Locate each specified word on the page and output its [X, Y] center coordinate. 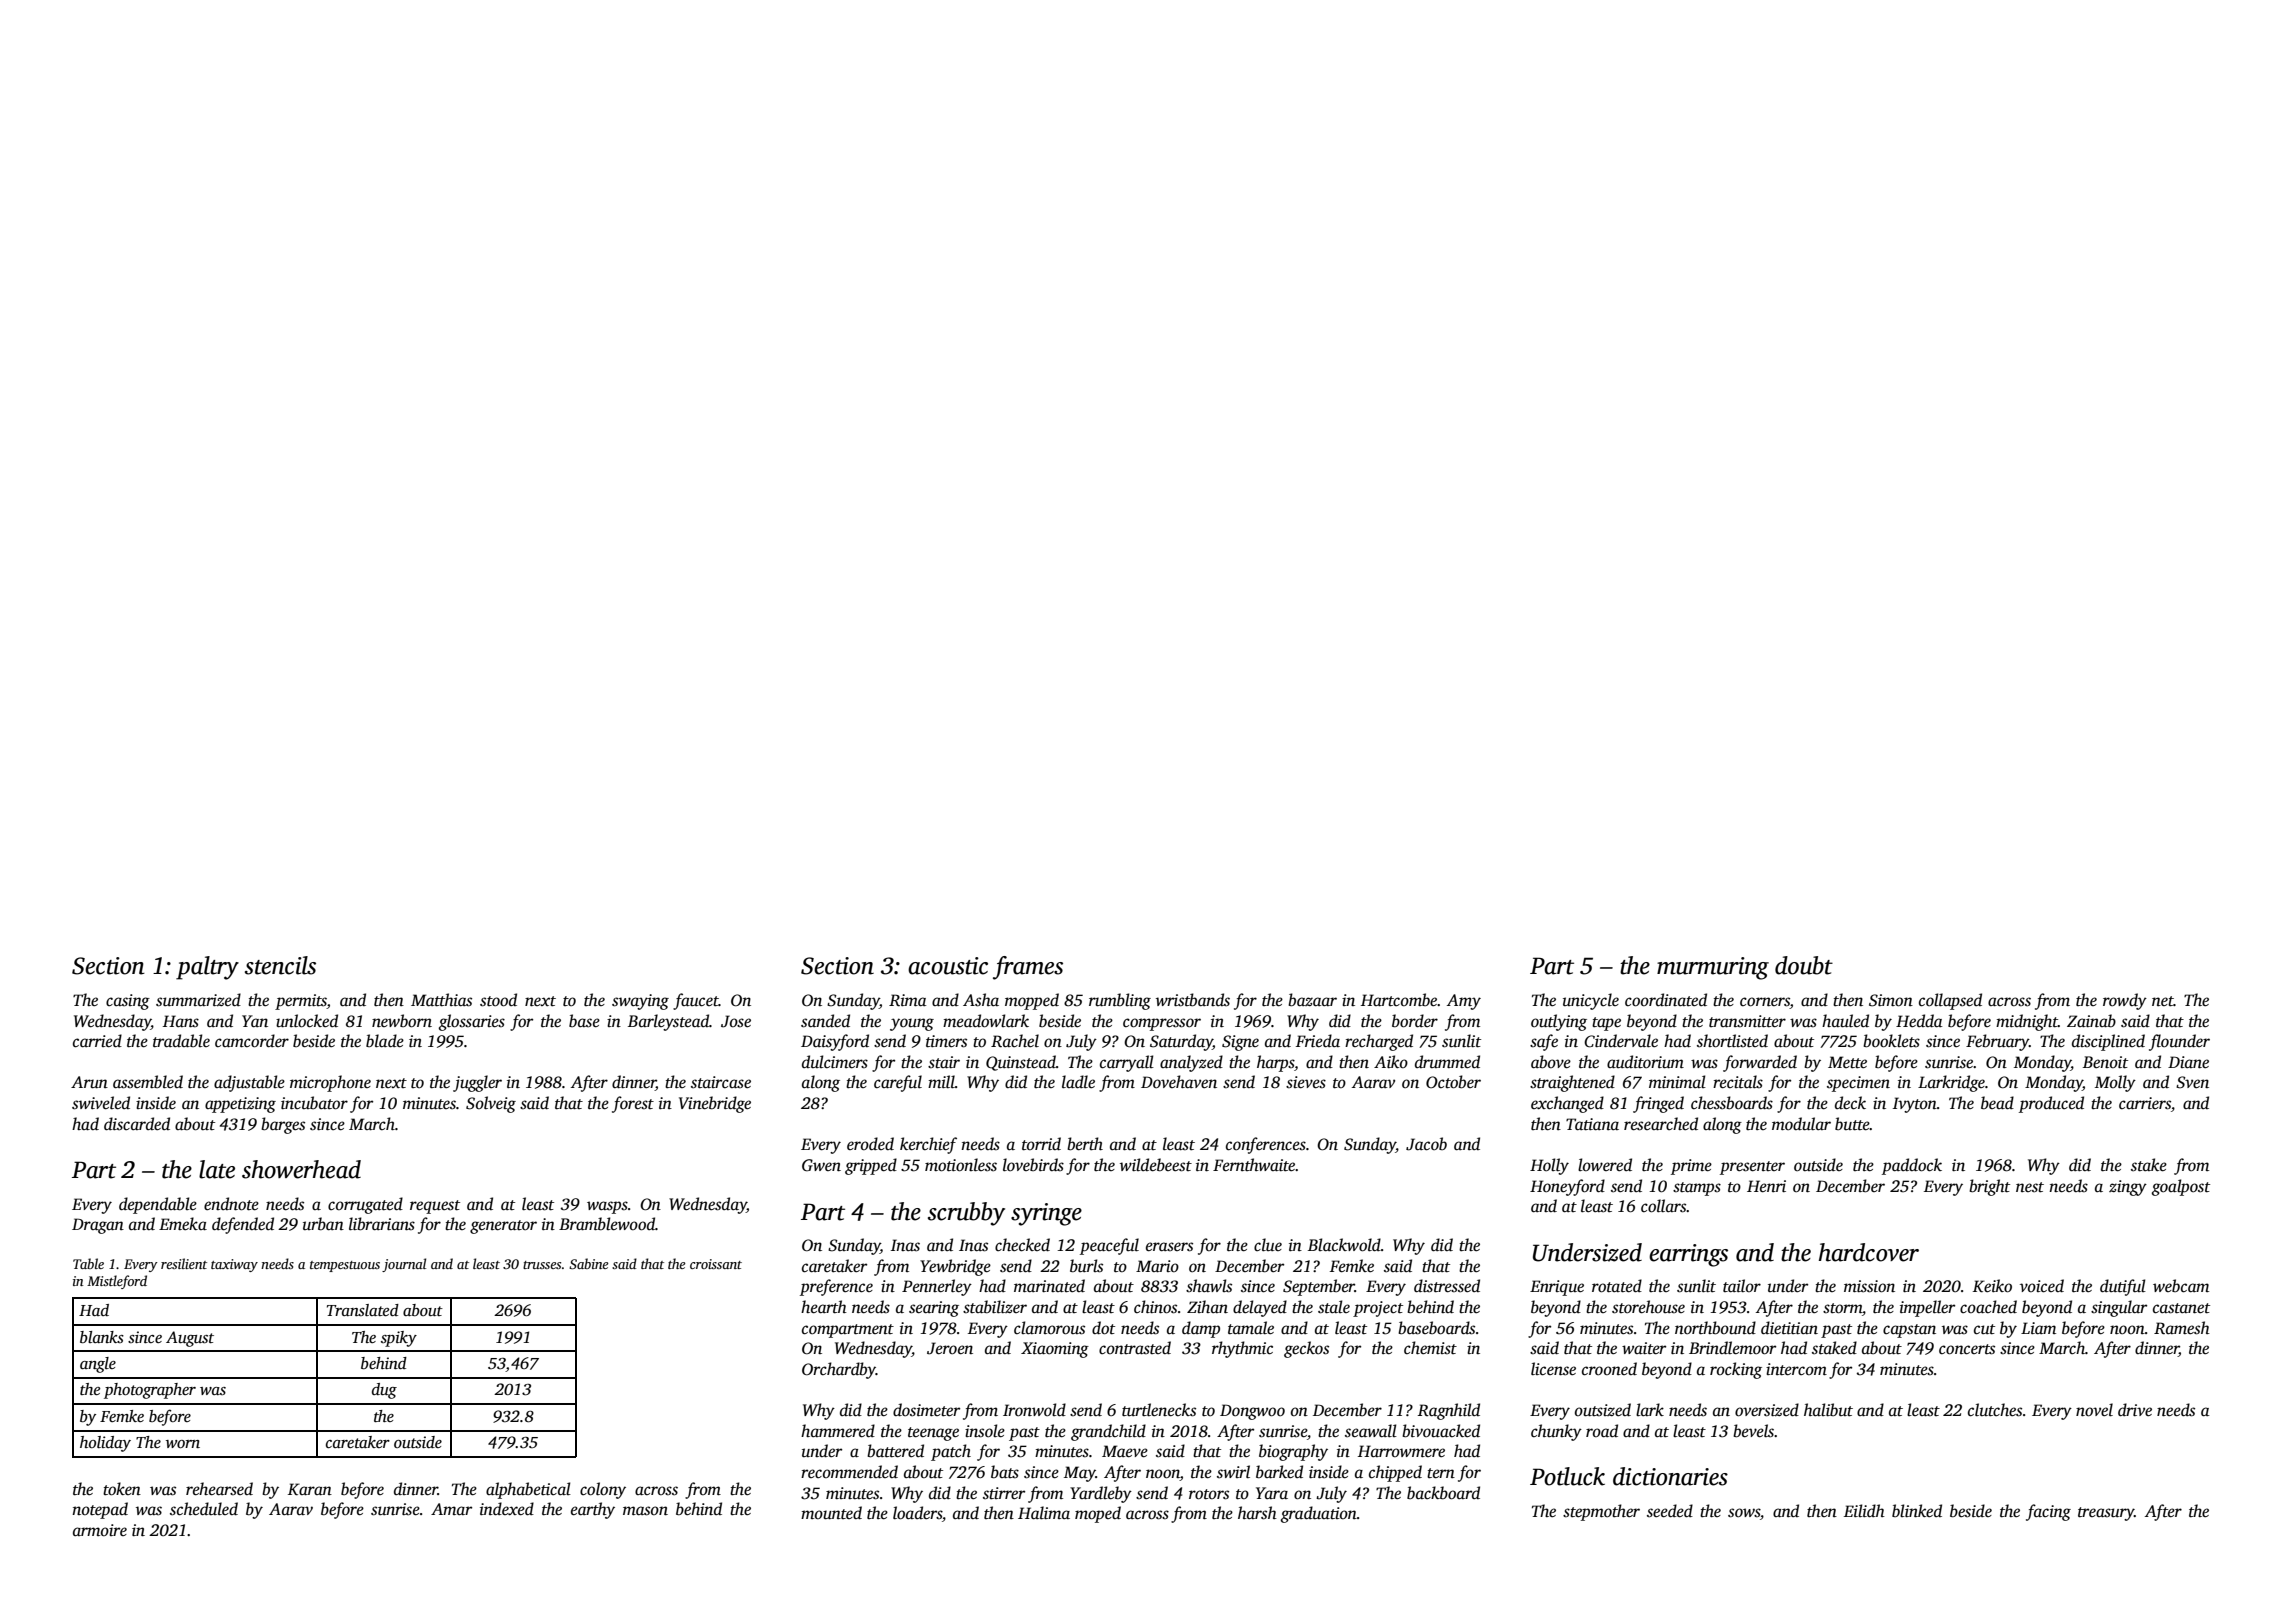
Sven [2192, 1082]
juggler [477, 1083]
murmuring [1713, 968]
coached [1988, 1306]
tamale [1251, 1328]
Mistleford [117, 1282]
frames [1028, 968]
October [1453, 1082]
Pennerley [937, 1287]
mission [1869, 1286]
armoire [100, 1530]
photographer [150, 1391]
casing [128, 1002]
